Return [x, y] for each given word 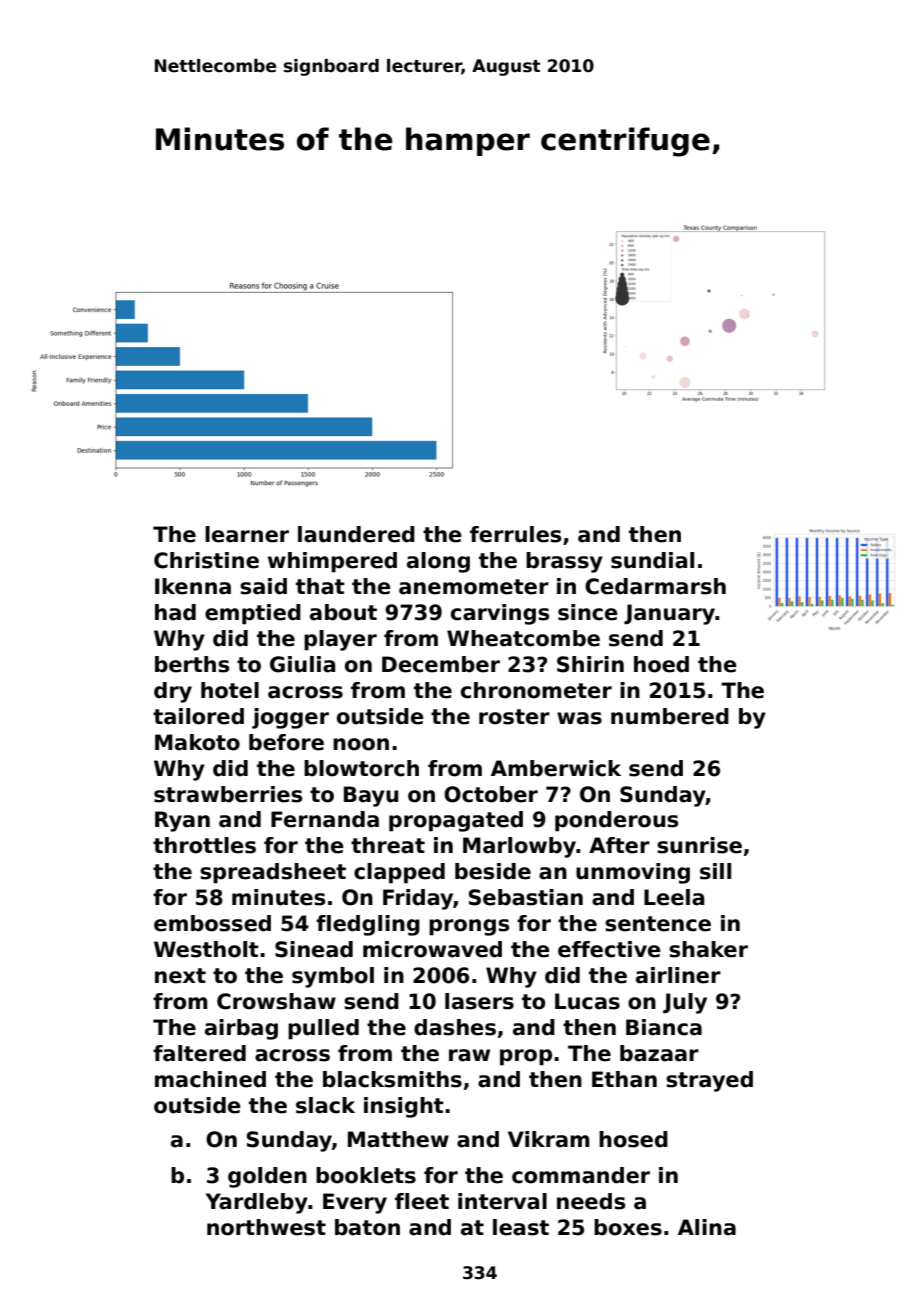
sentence [658, 924]
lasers [479, 1001]
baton [367, 1227]
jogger [290, 718]
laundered [356, 534]
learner [247, 534]
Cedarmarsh [655, 586]
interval [502, 1201]
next [180, 976]
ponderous [616, 821]
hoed [661, 664]
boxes [628, 1227]
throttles [204, 845]
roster [514, 717]
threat [388, 845]
